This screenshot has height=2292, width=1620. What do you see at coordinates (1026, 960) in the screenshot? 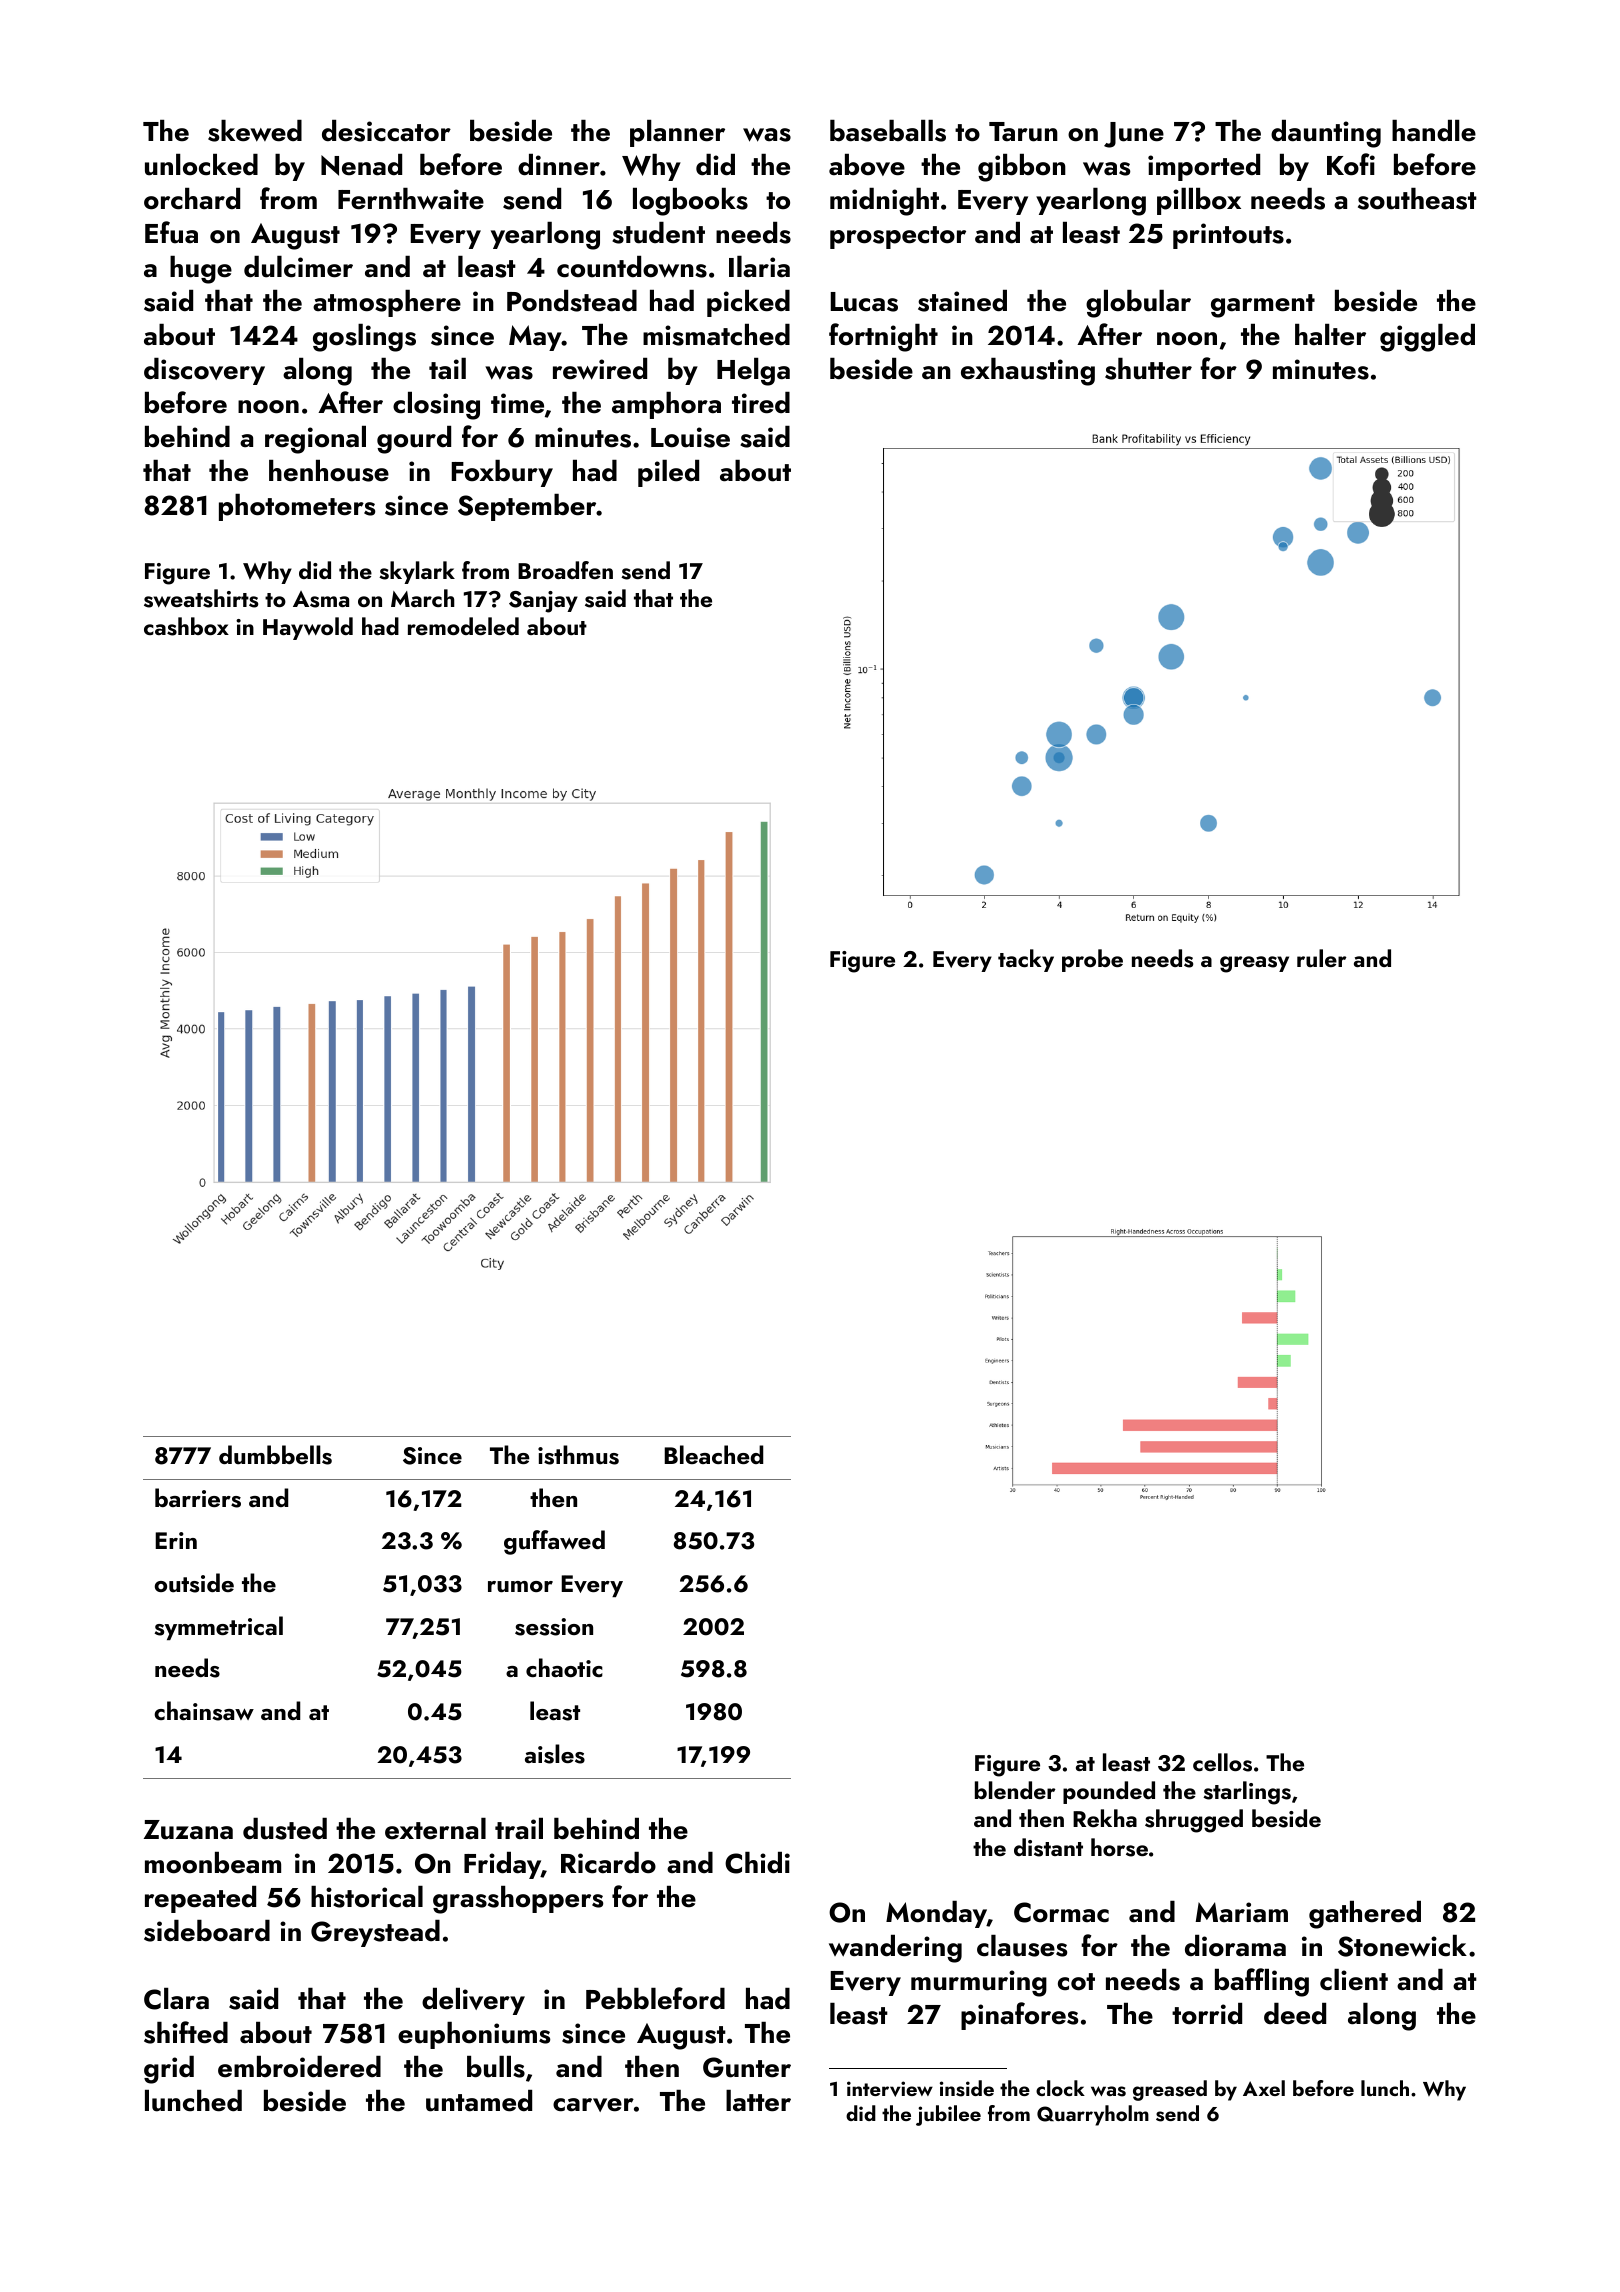
I see `tacky` at bounding box center [1026, 960].
